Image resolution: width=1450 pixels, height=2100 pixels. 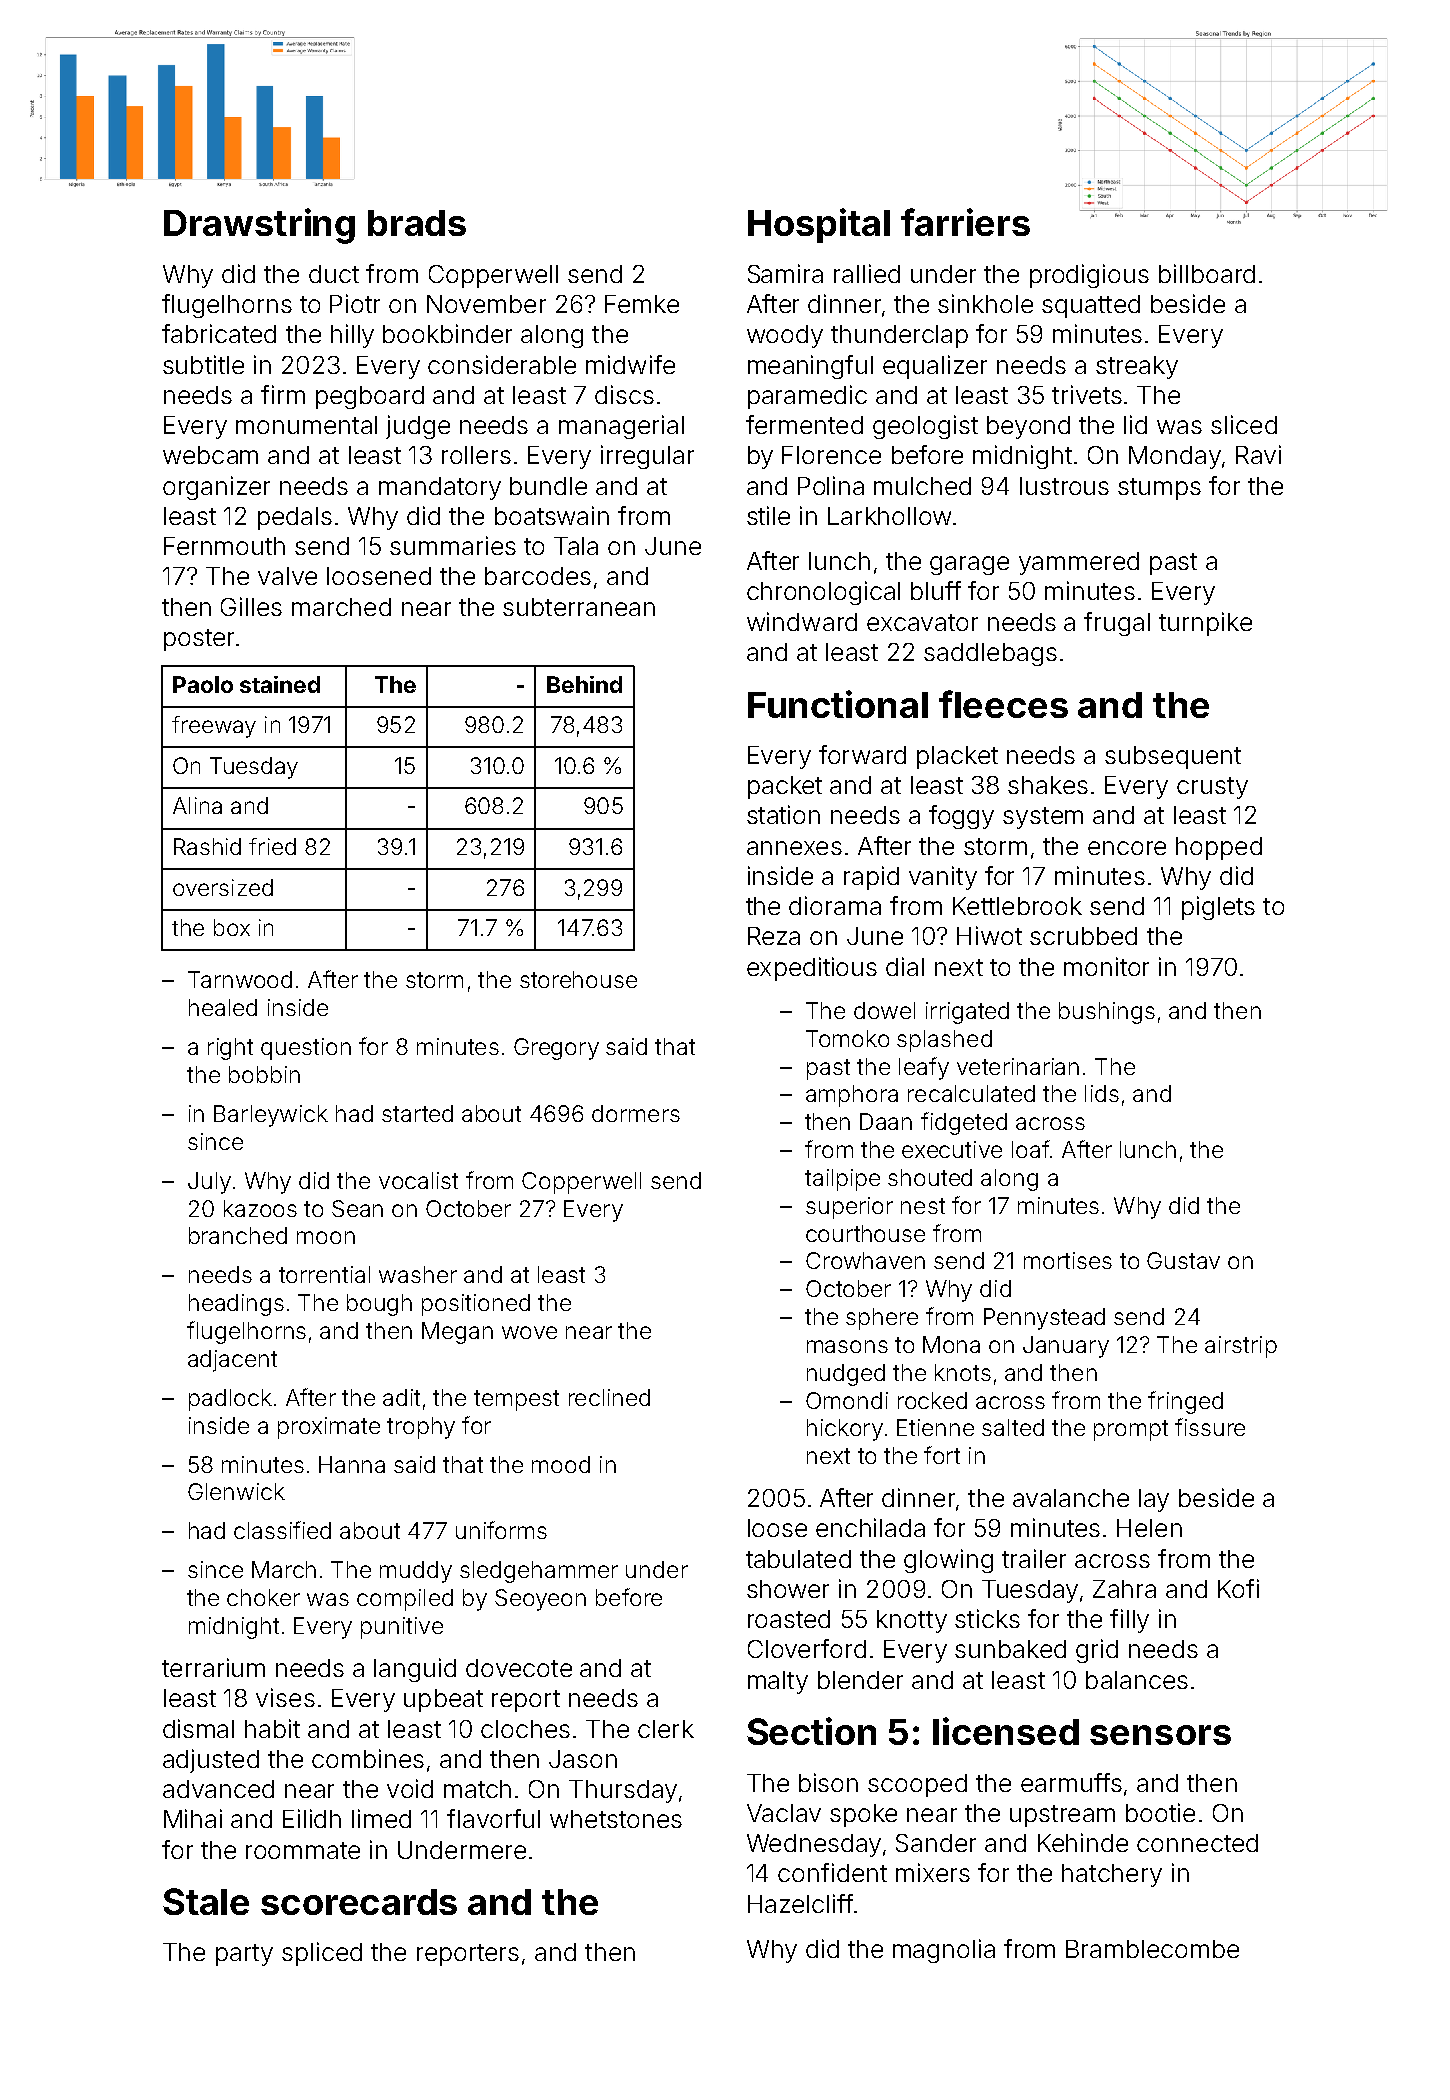 What do you see at coordinates (969, 565) in the screenshot?
I see `garage` at bounding box center [969, 565].
